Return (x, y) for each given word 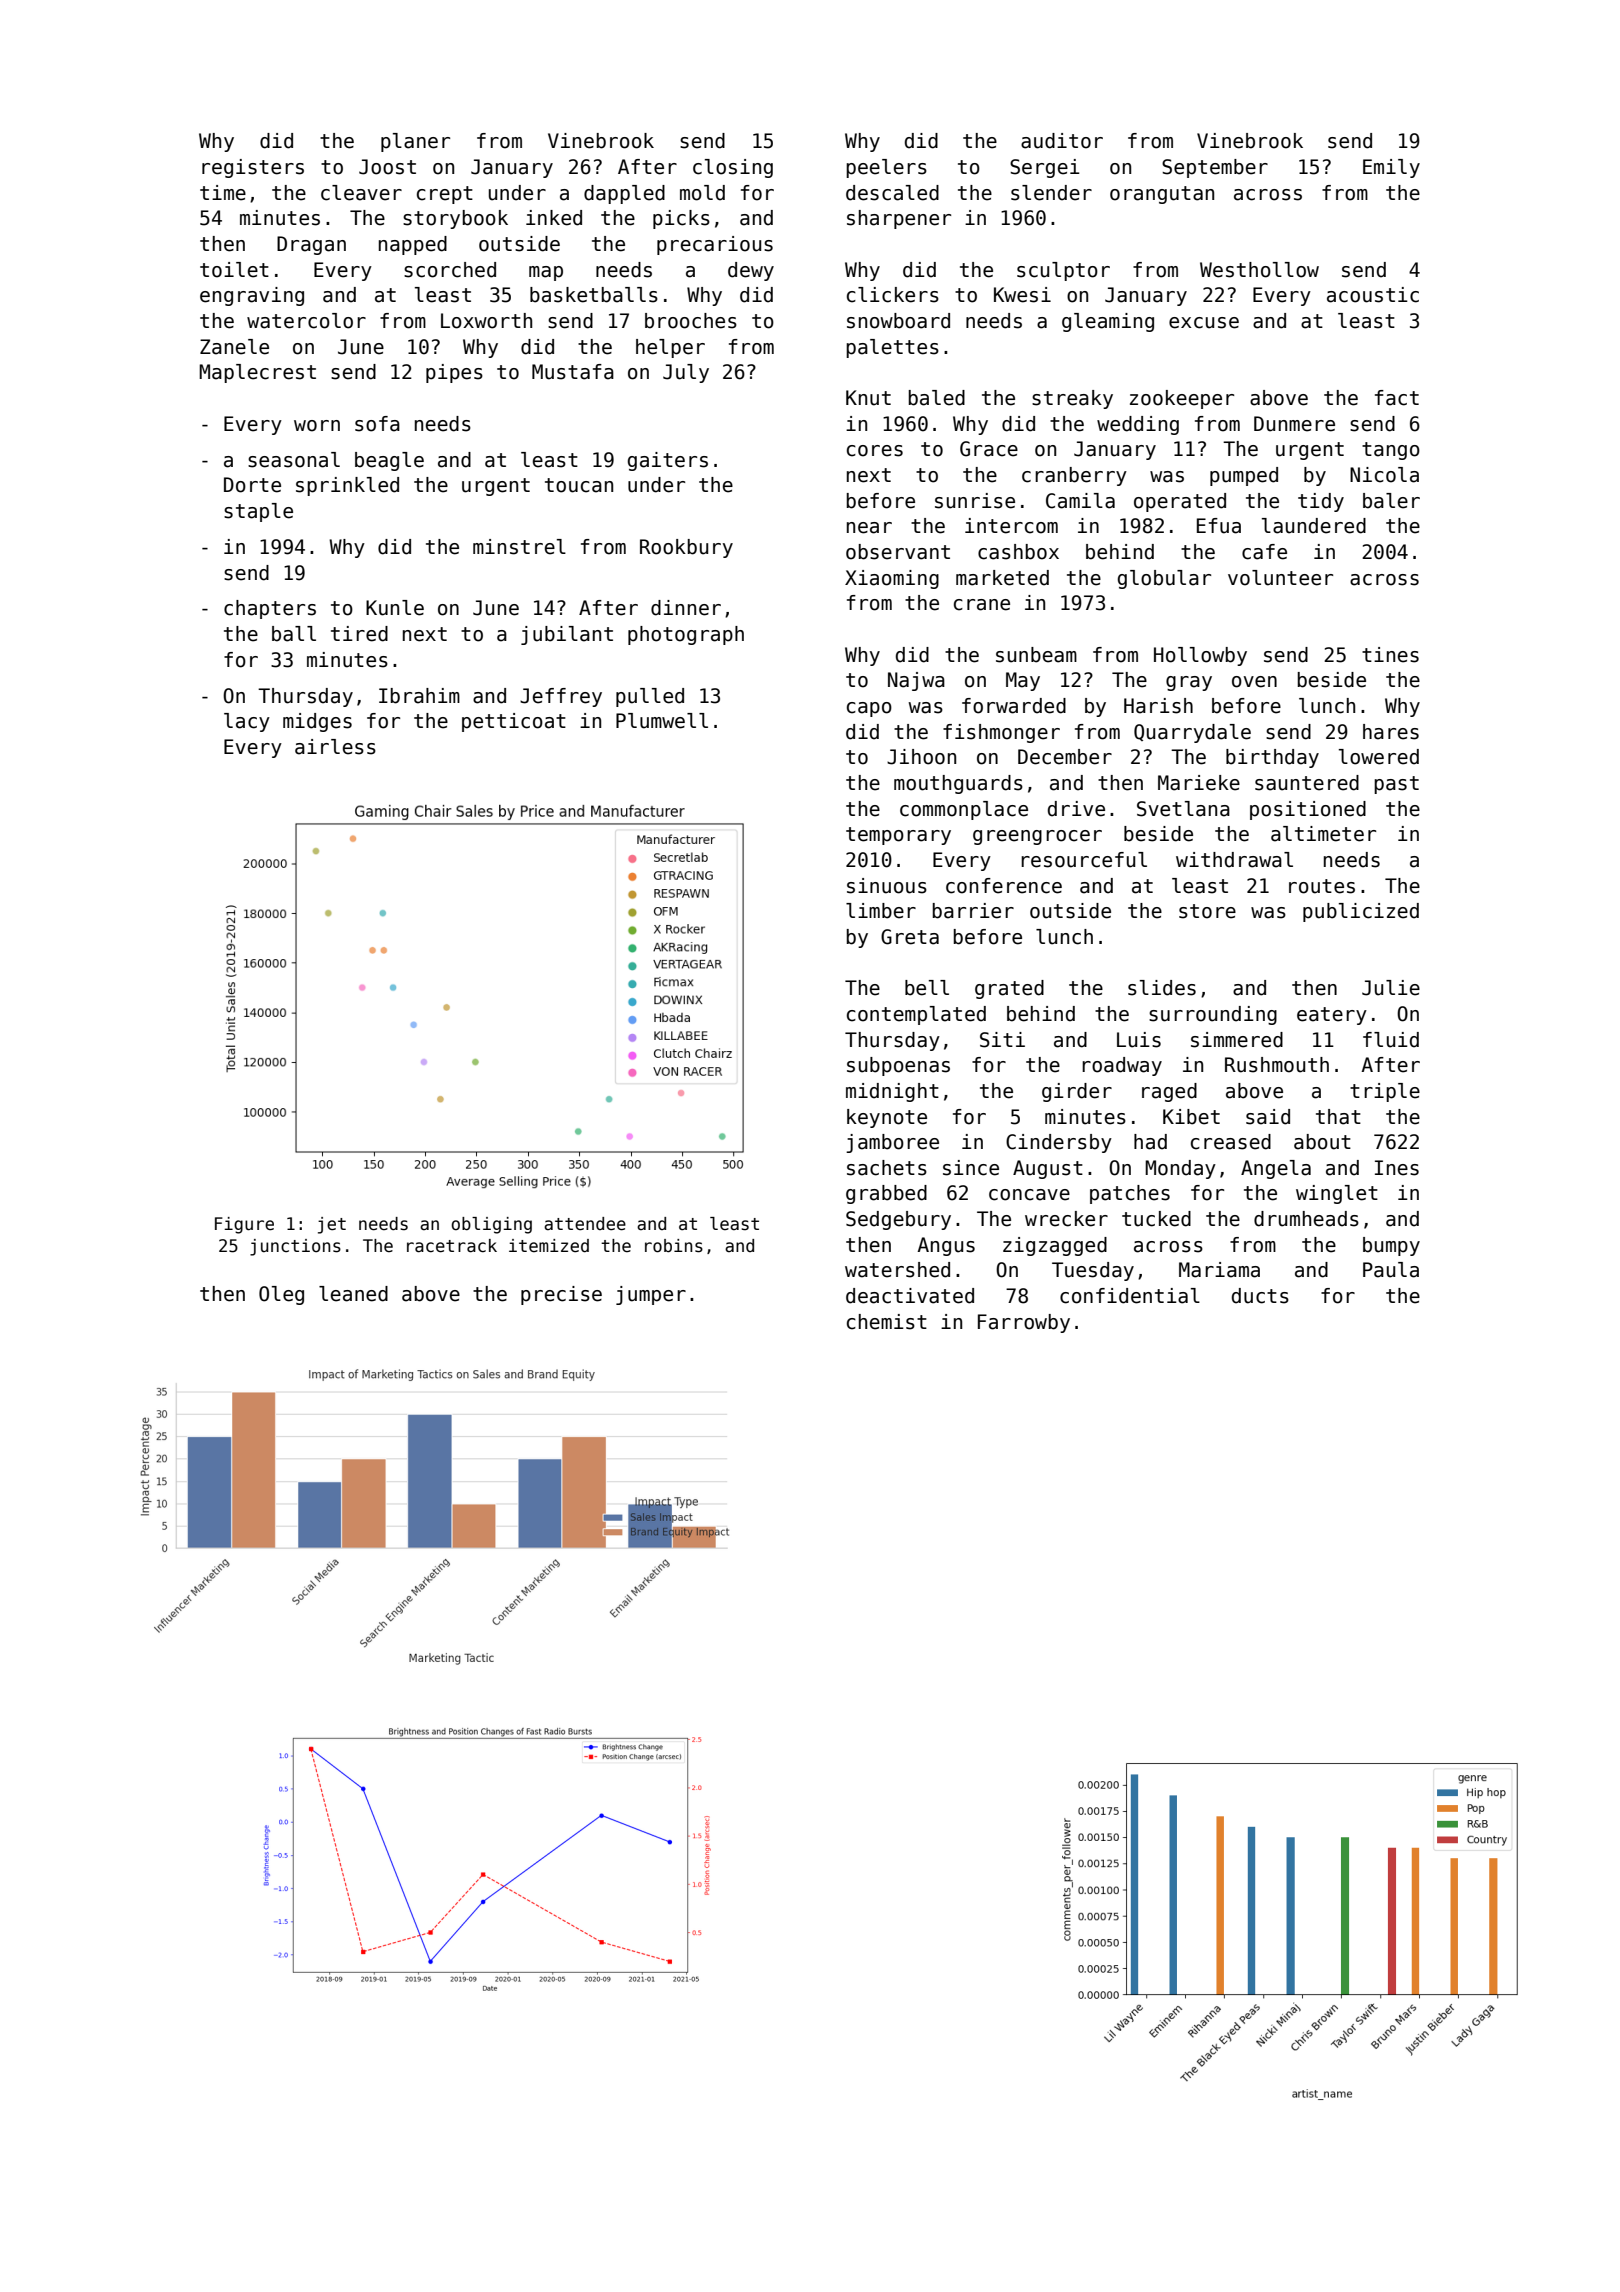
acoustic (1373, 295)
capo (869, 709)
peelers (886, 168)
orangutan (1162, 195)
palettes (892, 348)
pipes (454, 373)
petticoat (514, 722)
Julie (1391, 988)
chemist (887, 1322)
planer (415, 142)
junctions (295, 1247)
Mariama (1219, 1270)
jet (332, 1225)
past (1396, 785)
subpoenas (898, 1066)
